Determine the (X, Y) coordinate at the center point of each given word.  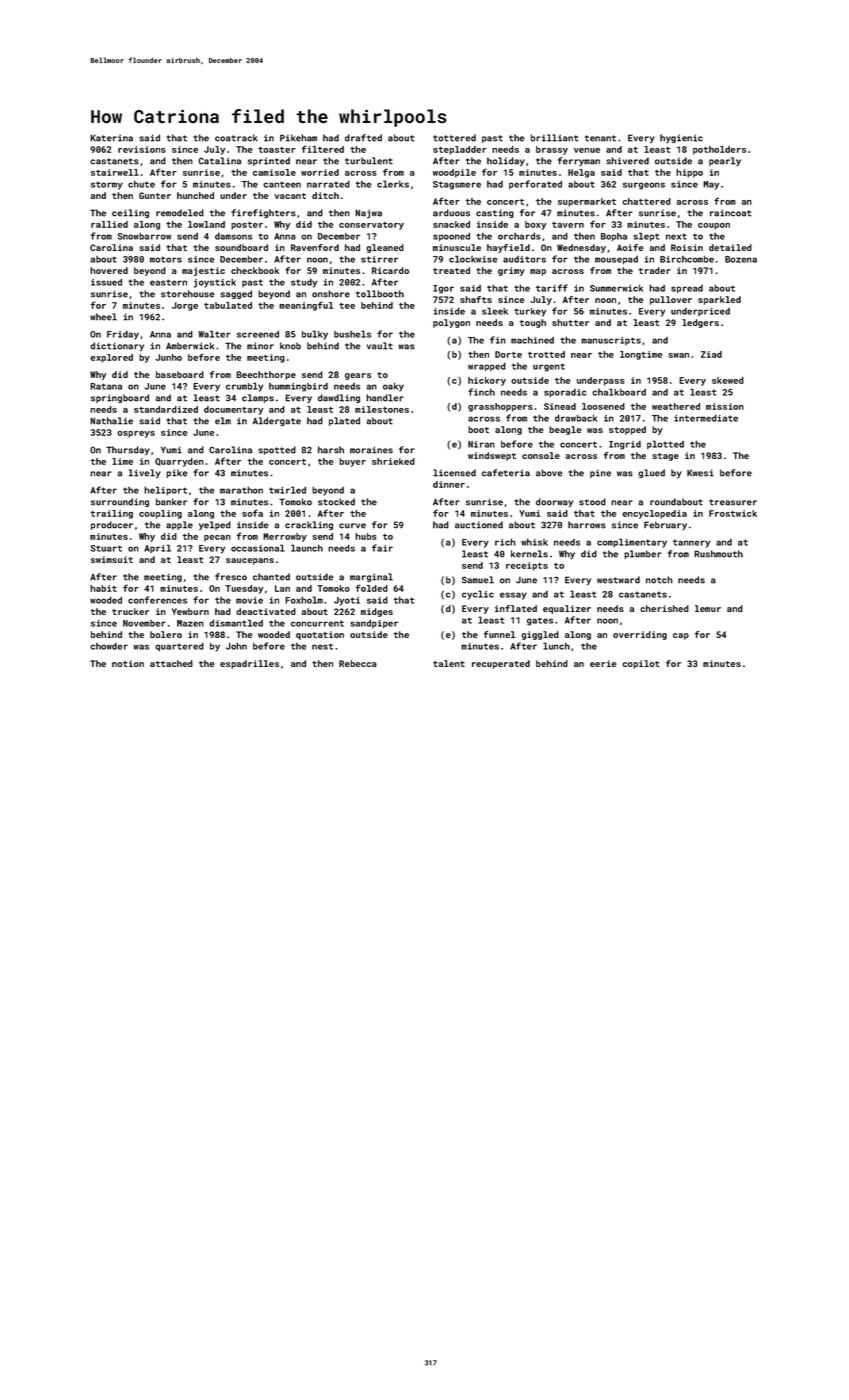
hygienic (681, 138)
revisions (142, 149)
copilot (640, 664)
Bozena (741, 259)
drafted (363, 138)
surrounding (120, 502)
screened (258, 334)
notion (128, 663)
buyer (352, 462)
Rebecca (358, 663)
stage (665, 457)
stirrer (379, 259)
